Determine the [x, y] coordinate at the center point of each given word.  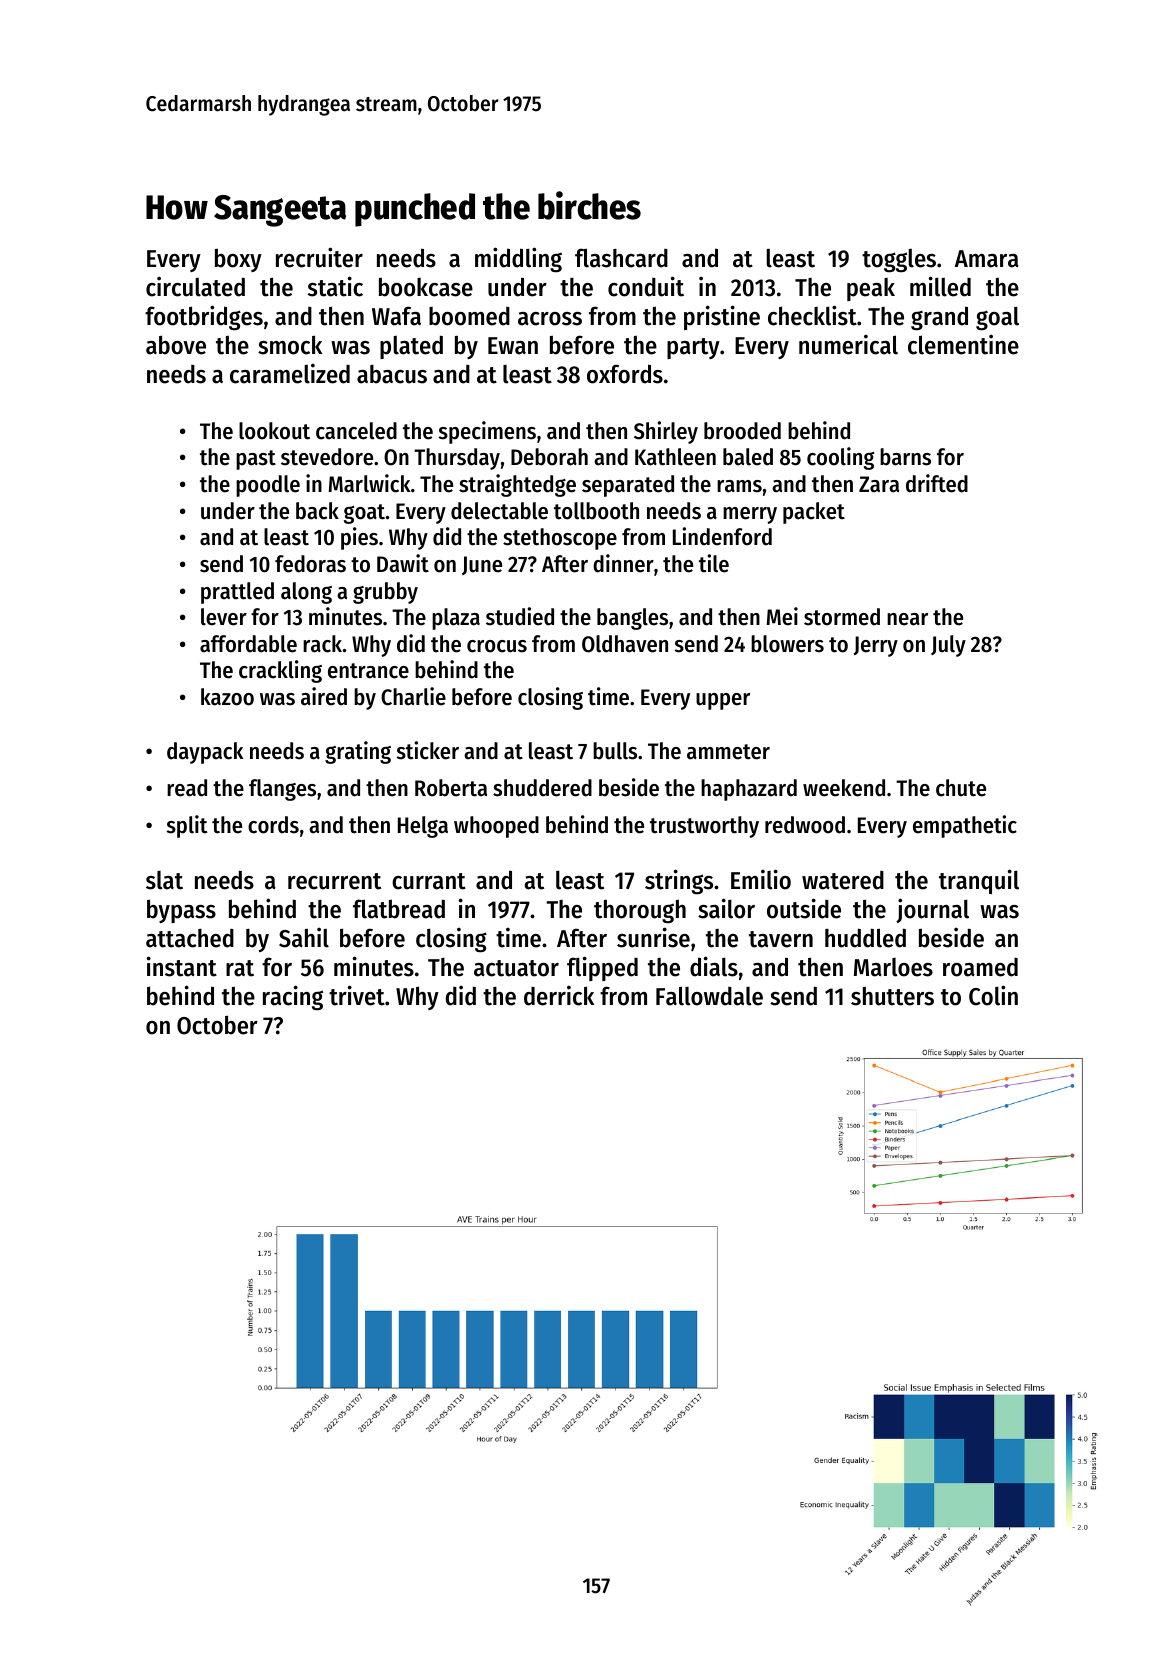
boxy [238, 260]
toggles [899, 261]
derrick [559, 995]
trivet [357, 995]
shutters [892, 996]
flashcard [621, 258]
